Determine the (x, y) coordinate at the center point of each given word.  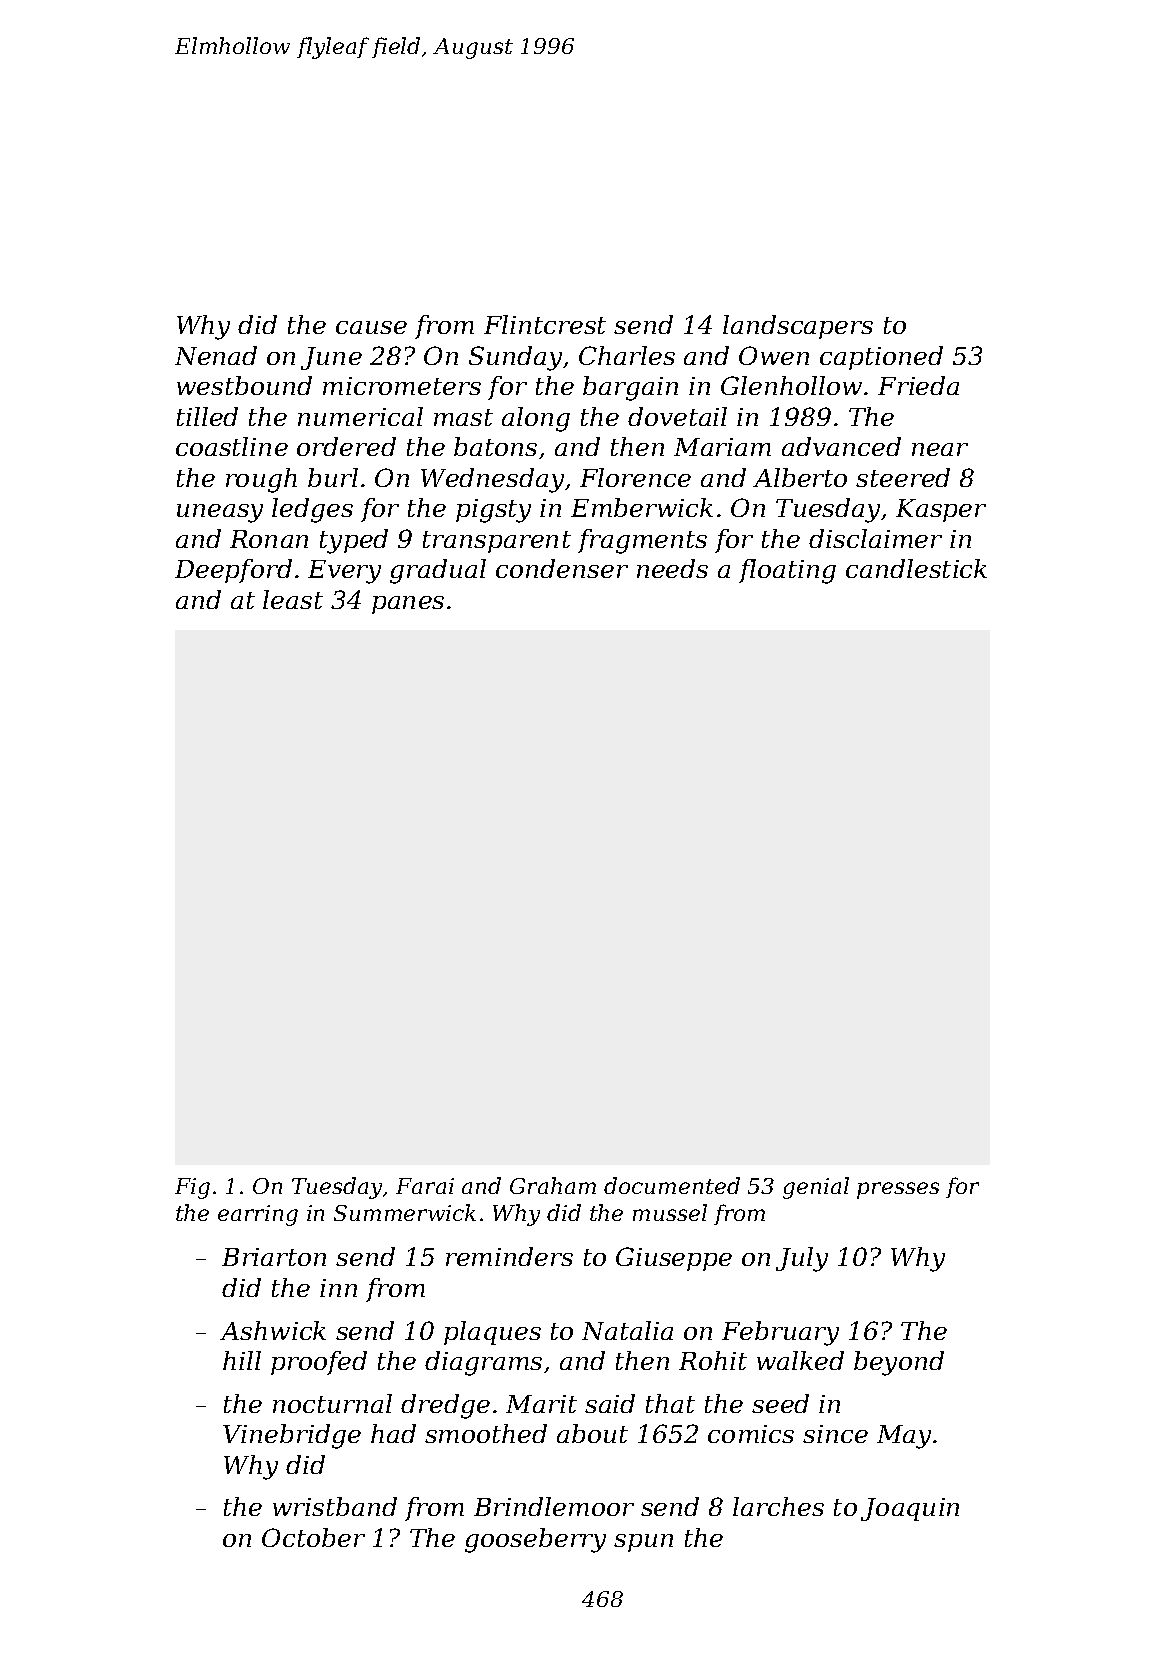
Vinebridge (292, 1436)
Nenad (216, 355)
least (293, 599)
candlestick (916, 568)
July (802, 1259)
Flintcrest (545, 324)
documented (672, 1185)
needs (672, 568)
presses (898, 1190)
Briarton (274, 1257)
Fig (192, 1188)
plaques (492, 1333)
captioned (881, 358)
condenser (562, 568)
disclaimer (875, 538)
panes (408, 605)
